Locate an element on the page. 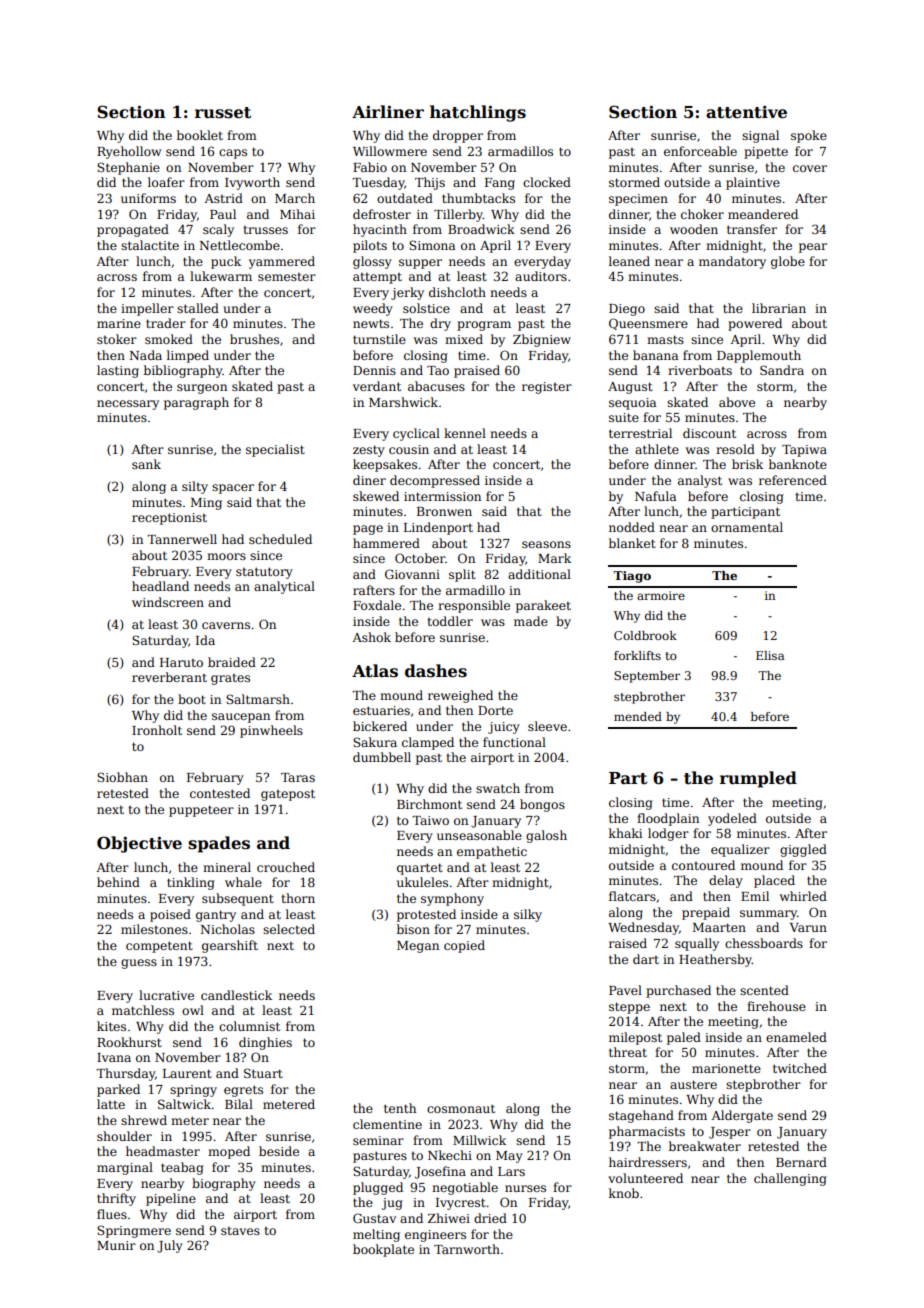  rumpled is located at coordinates (758, 779).
